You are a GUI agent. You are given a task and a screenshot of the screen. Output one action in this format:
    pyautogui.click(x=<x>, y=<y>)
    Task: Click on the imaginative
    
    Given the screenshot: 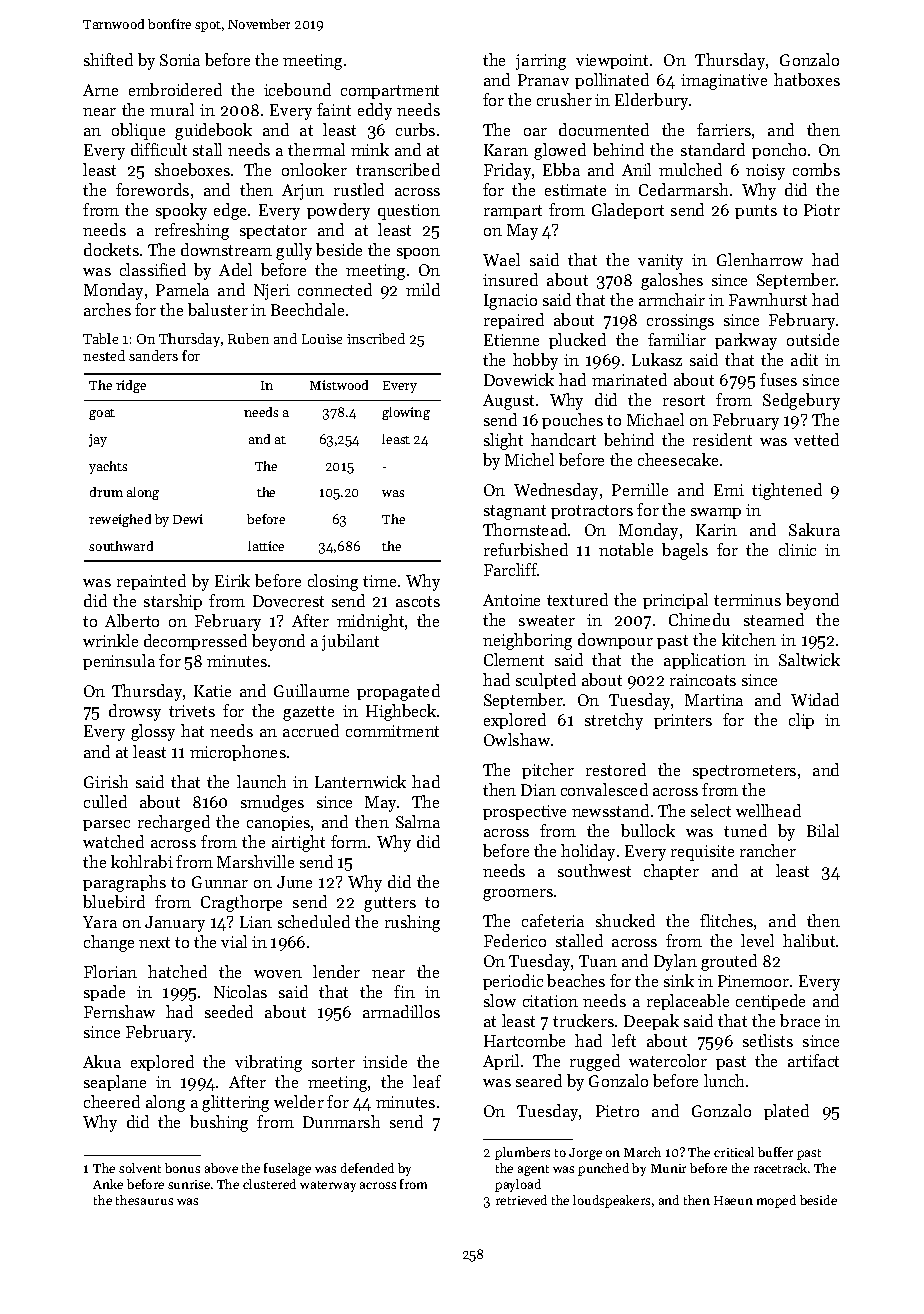 What is the action you would take?
    pyautogui.click(x=724, y=82)
